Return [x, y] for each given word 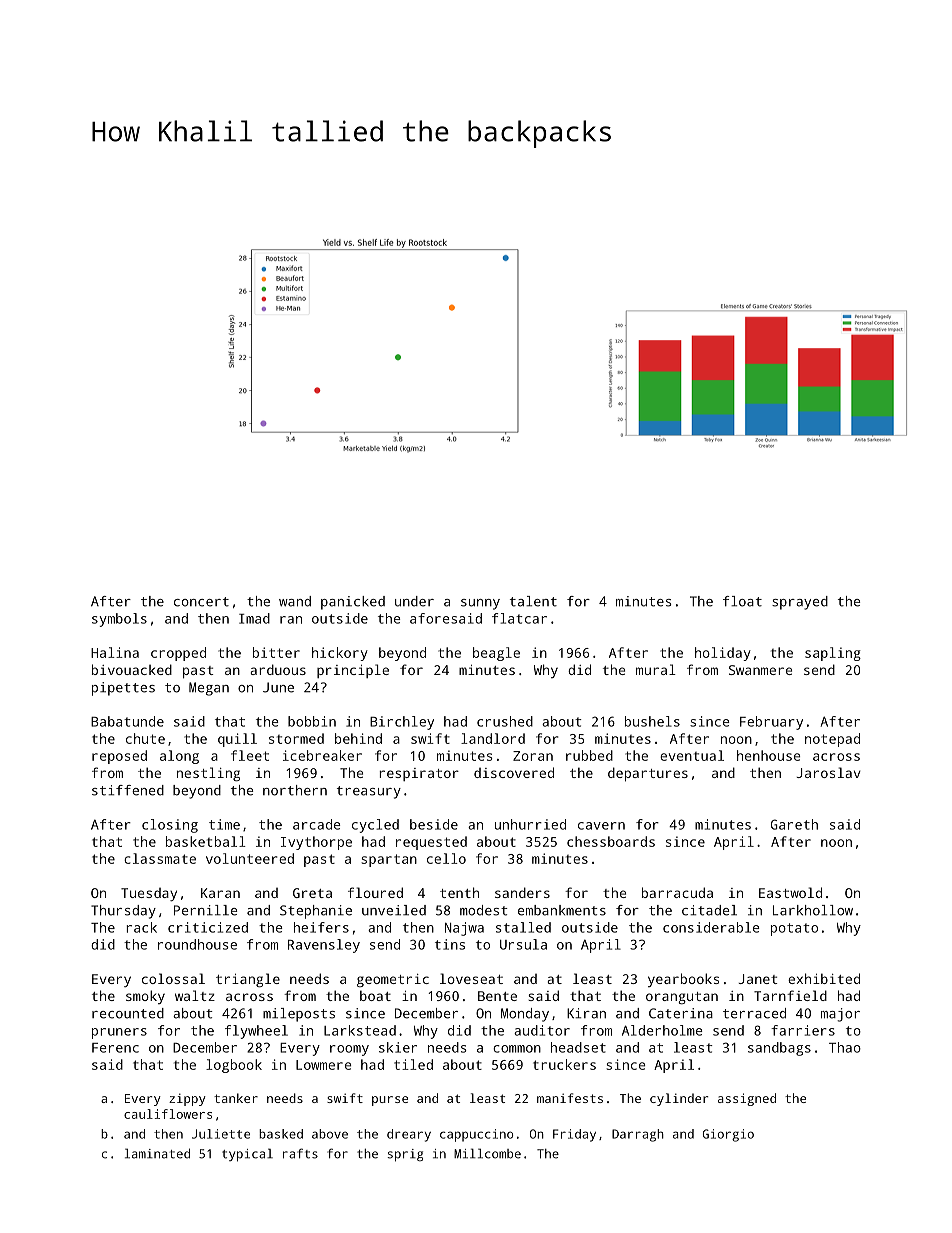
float [742, 601]
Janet [758, 979]
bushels [652, 721]
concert [201, 602]
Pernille [205, 910]
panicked [353, 603]
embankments [562, 910]
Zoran [533, 756]
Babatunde [127, 721]
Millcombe [487, 1153]
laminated [157, 1153]
